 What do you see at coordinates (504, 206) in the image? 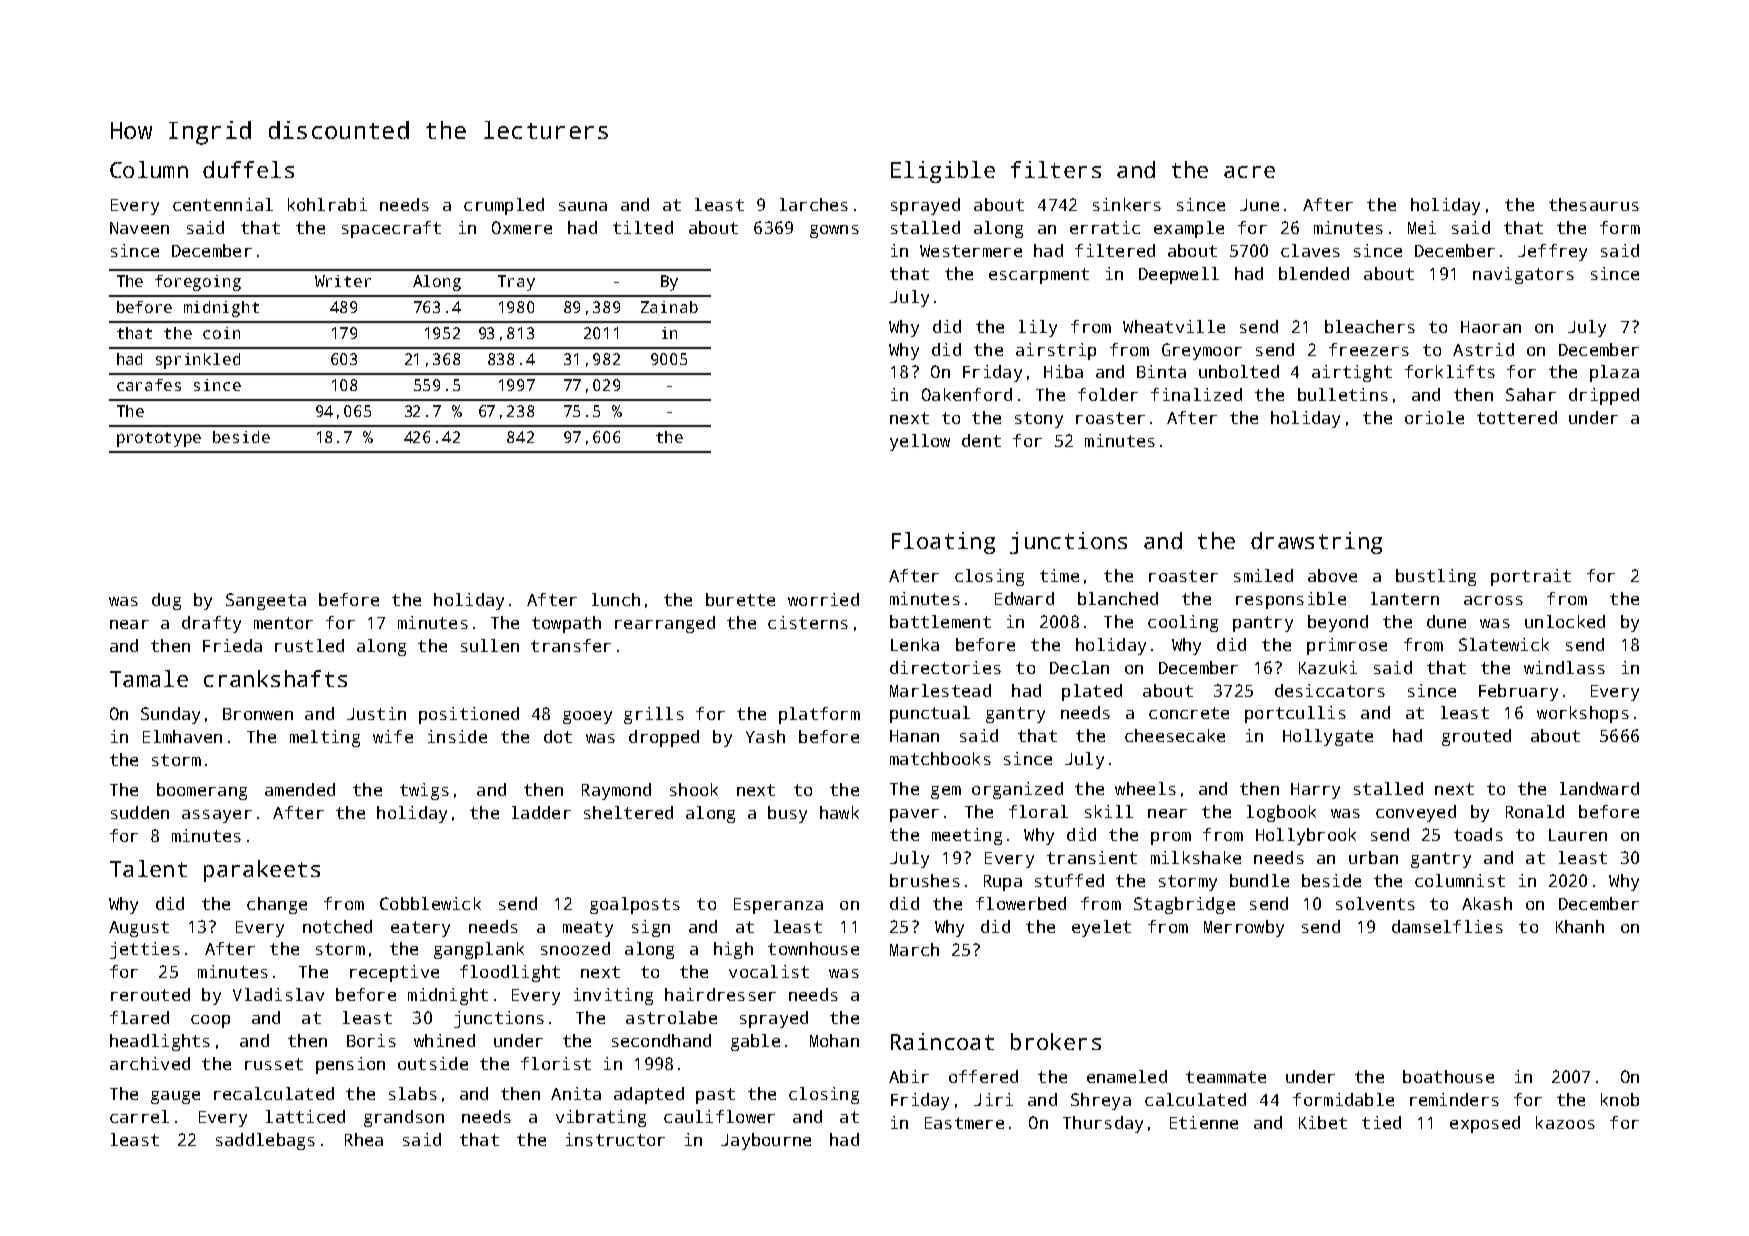
I see `crumpled` at bounding box center [504, 206].
